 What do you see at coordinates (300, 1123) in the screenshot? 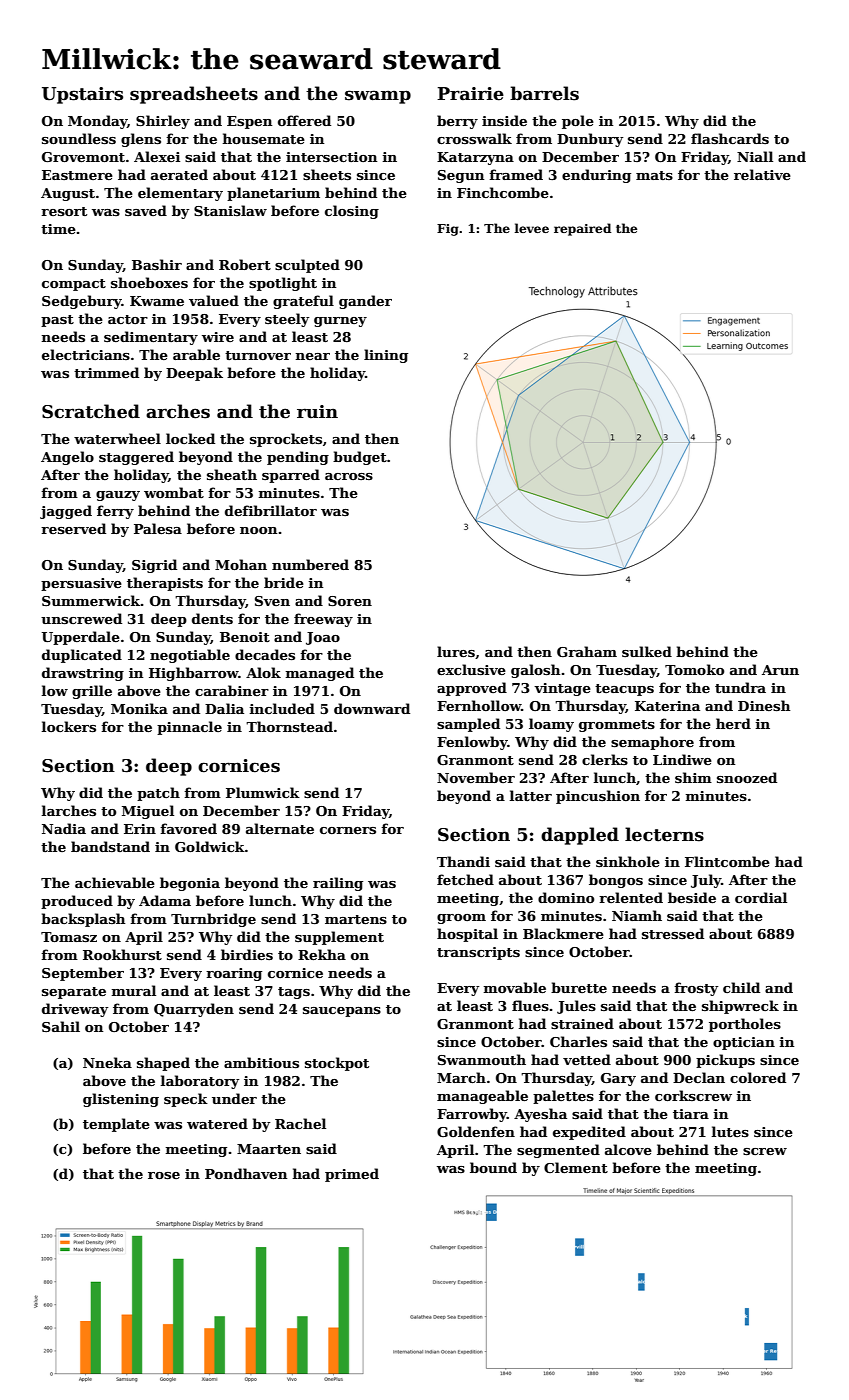
I see `Rachel` at bounding box center [300, 1123].
